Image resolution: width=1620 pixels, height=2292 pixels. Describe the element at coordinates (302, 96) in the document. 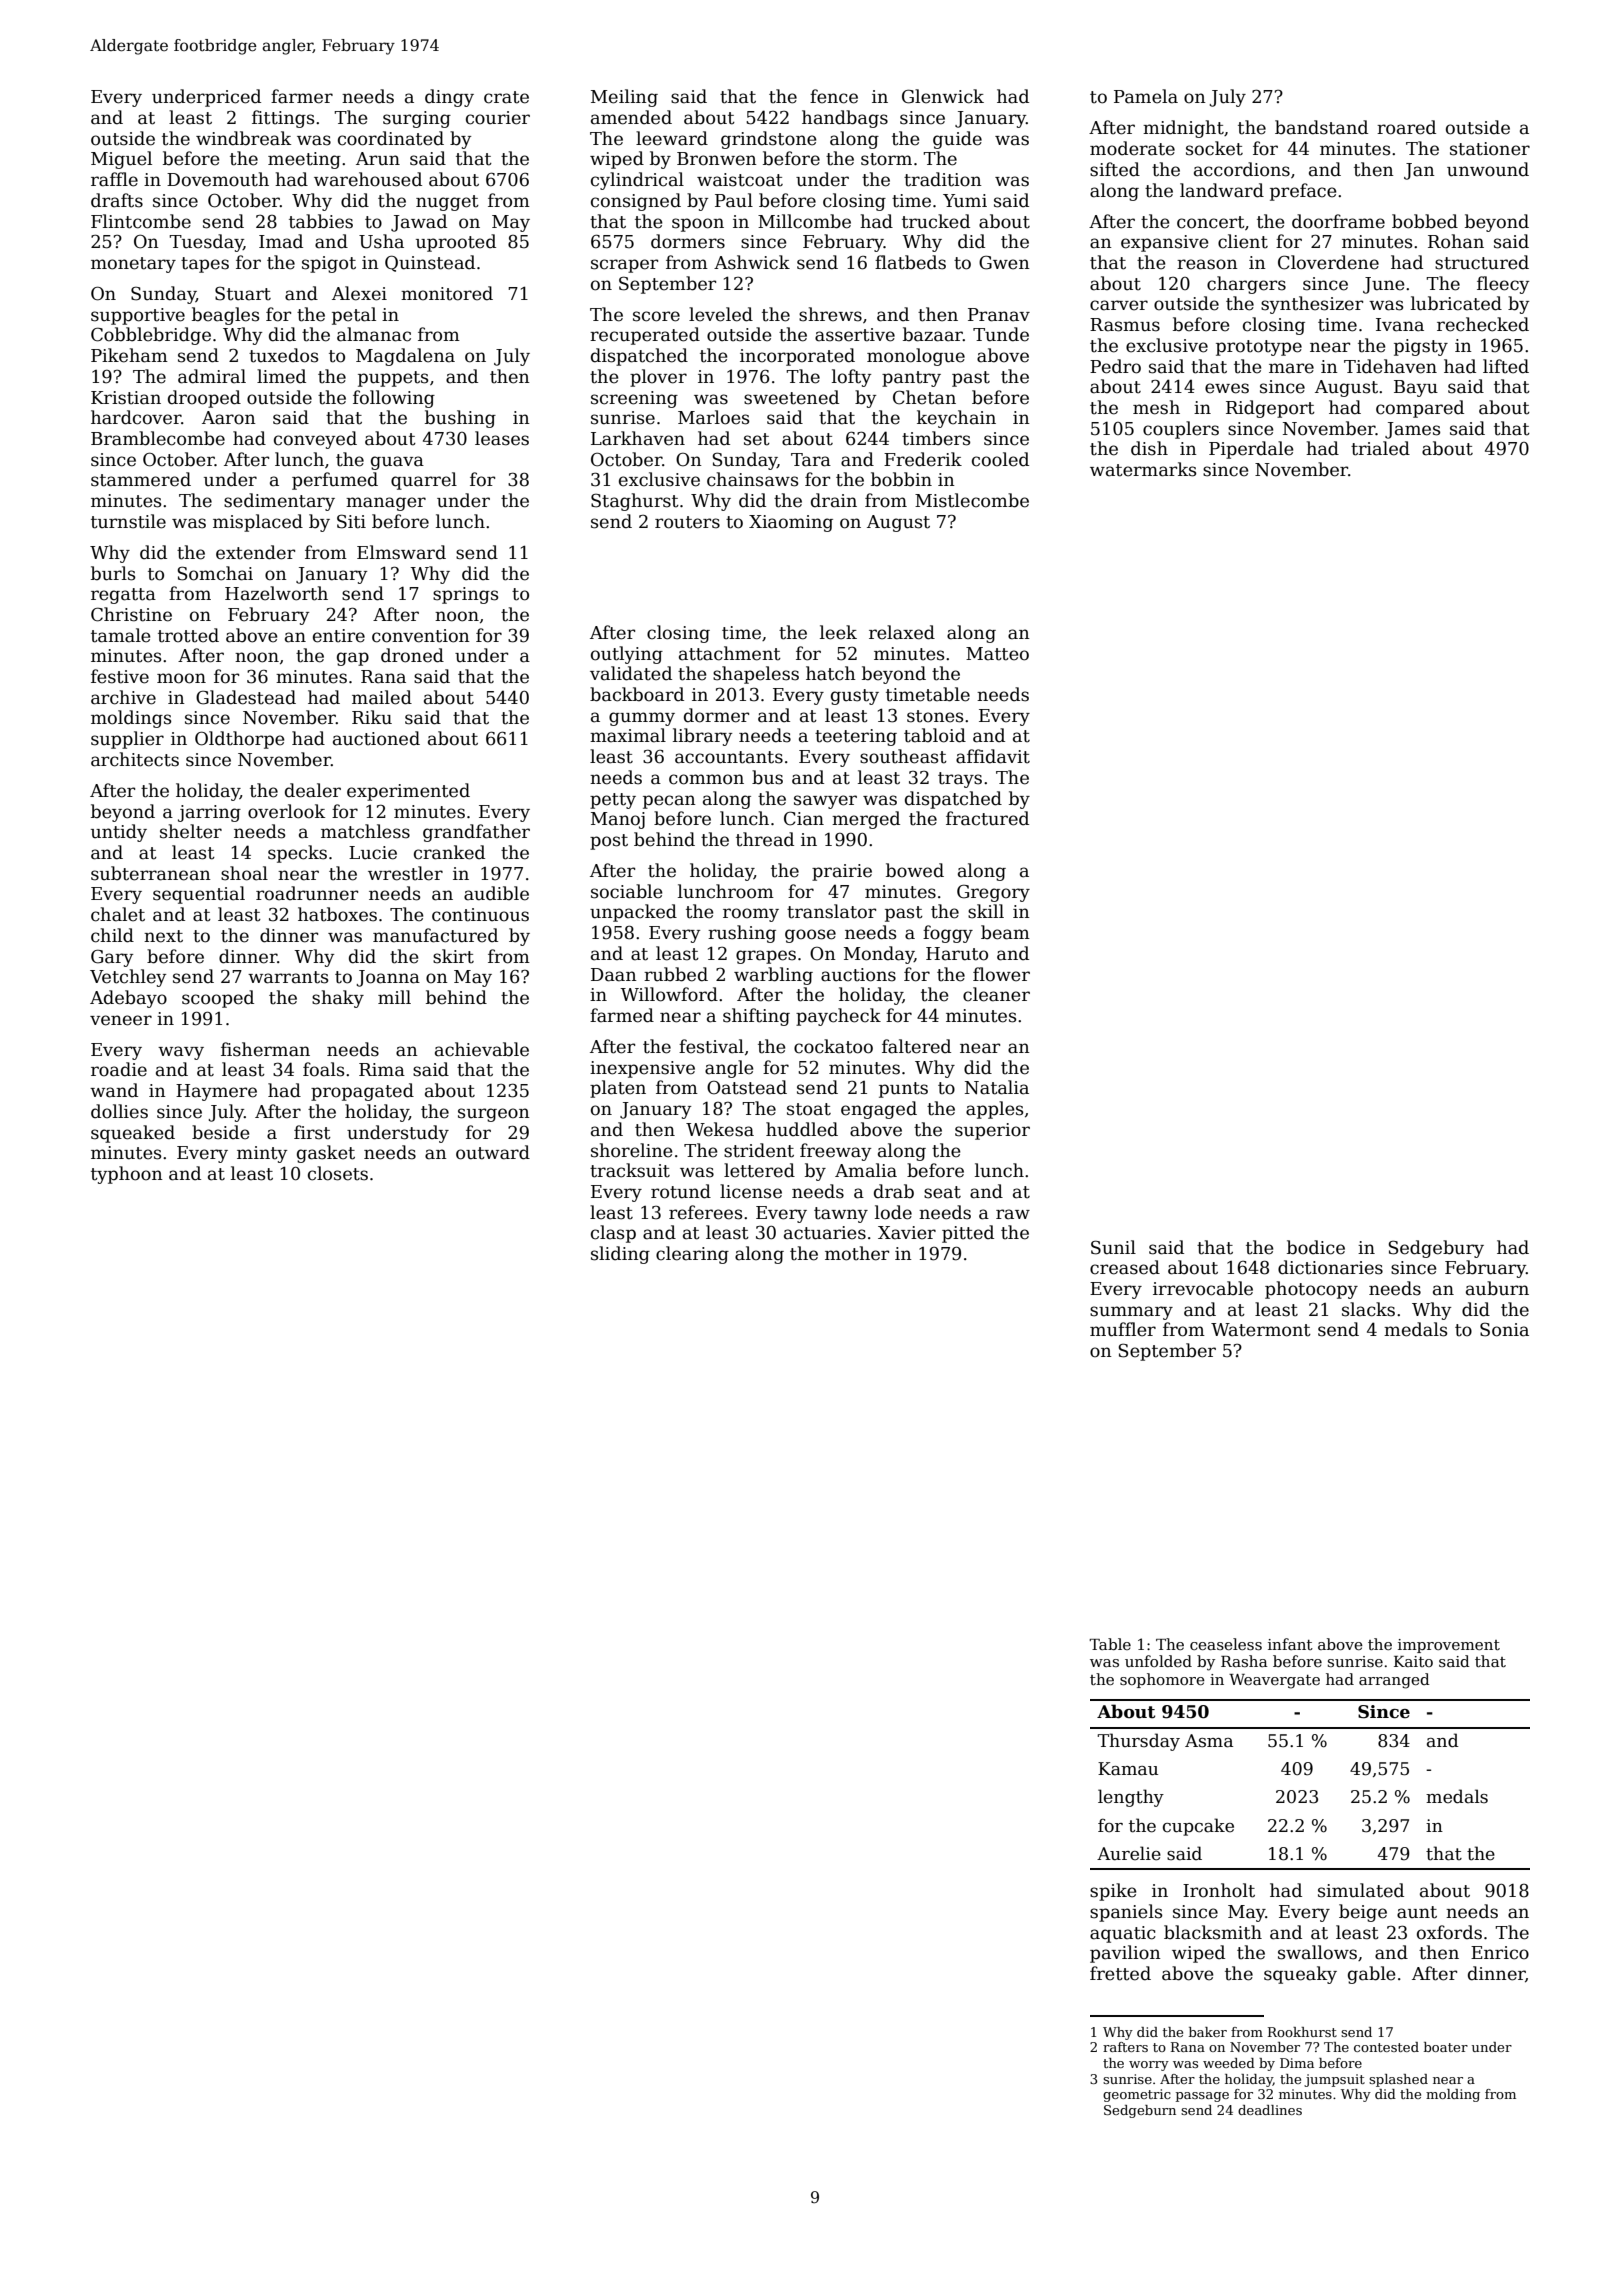

I see `farmer` at that location.
